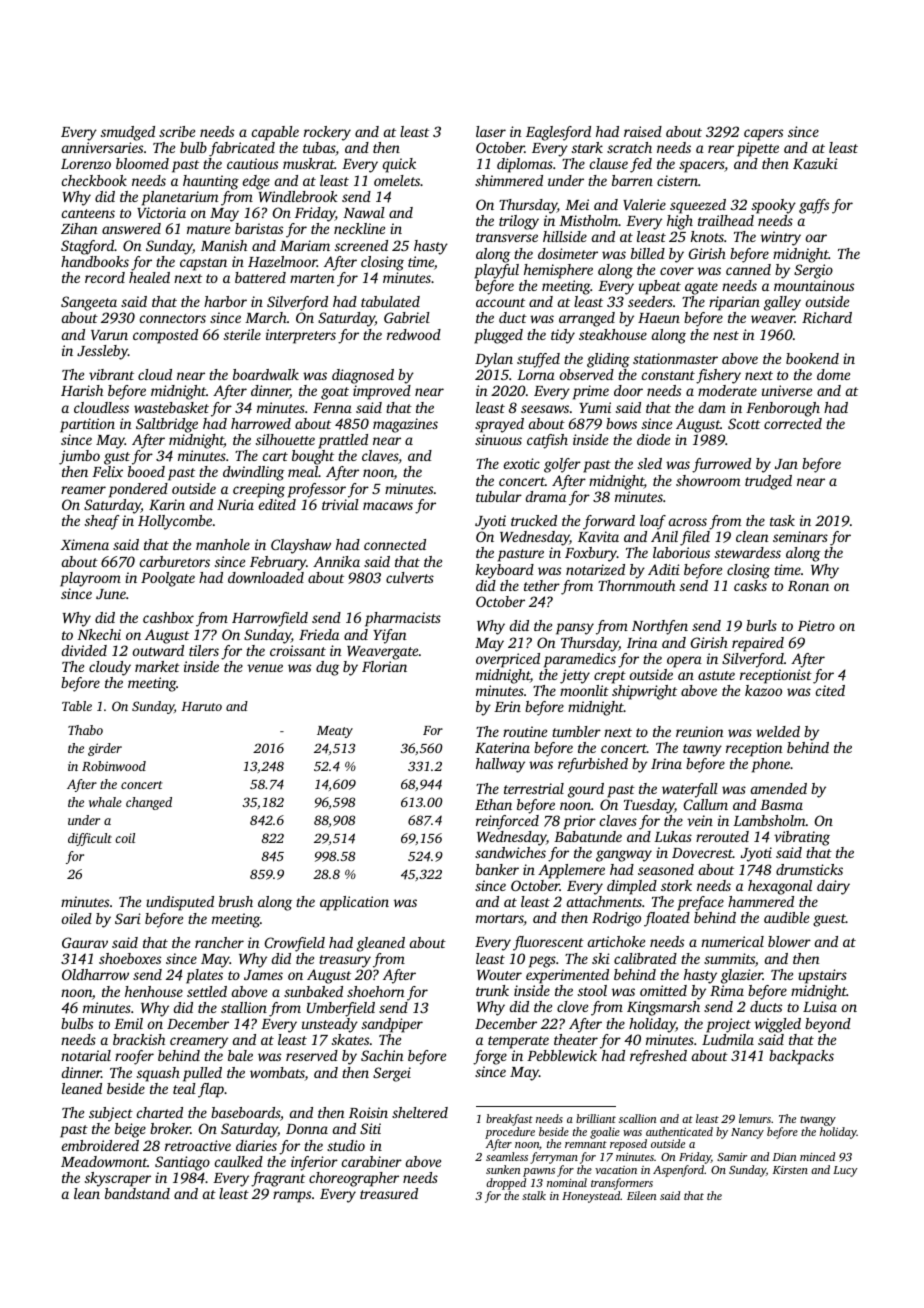 The width and height of the document is (924, 1308). Describe the element at coordinates (125, 838) in the document. I see `coil` at that location.
